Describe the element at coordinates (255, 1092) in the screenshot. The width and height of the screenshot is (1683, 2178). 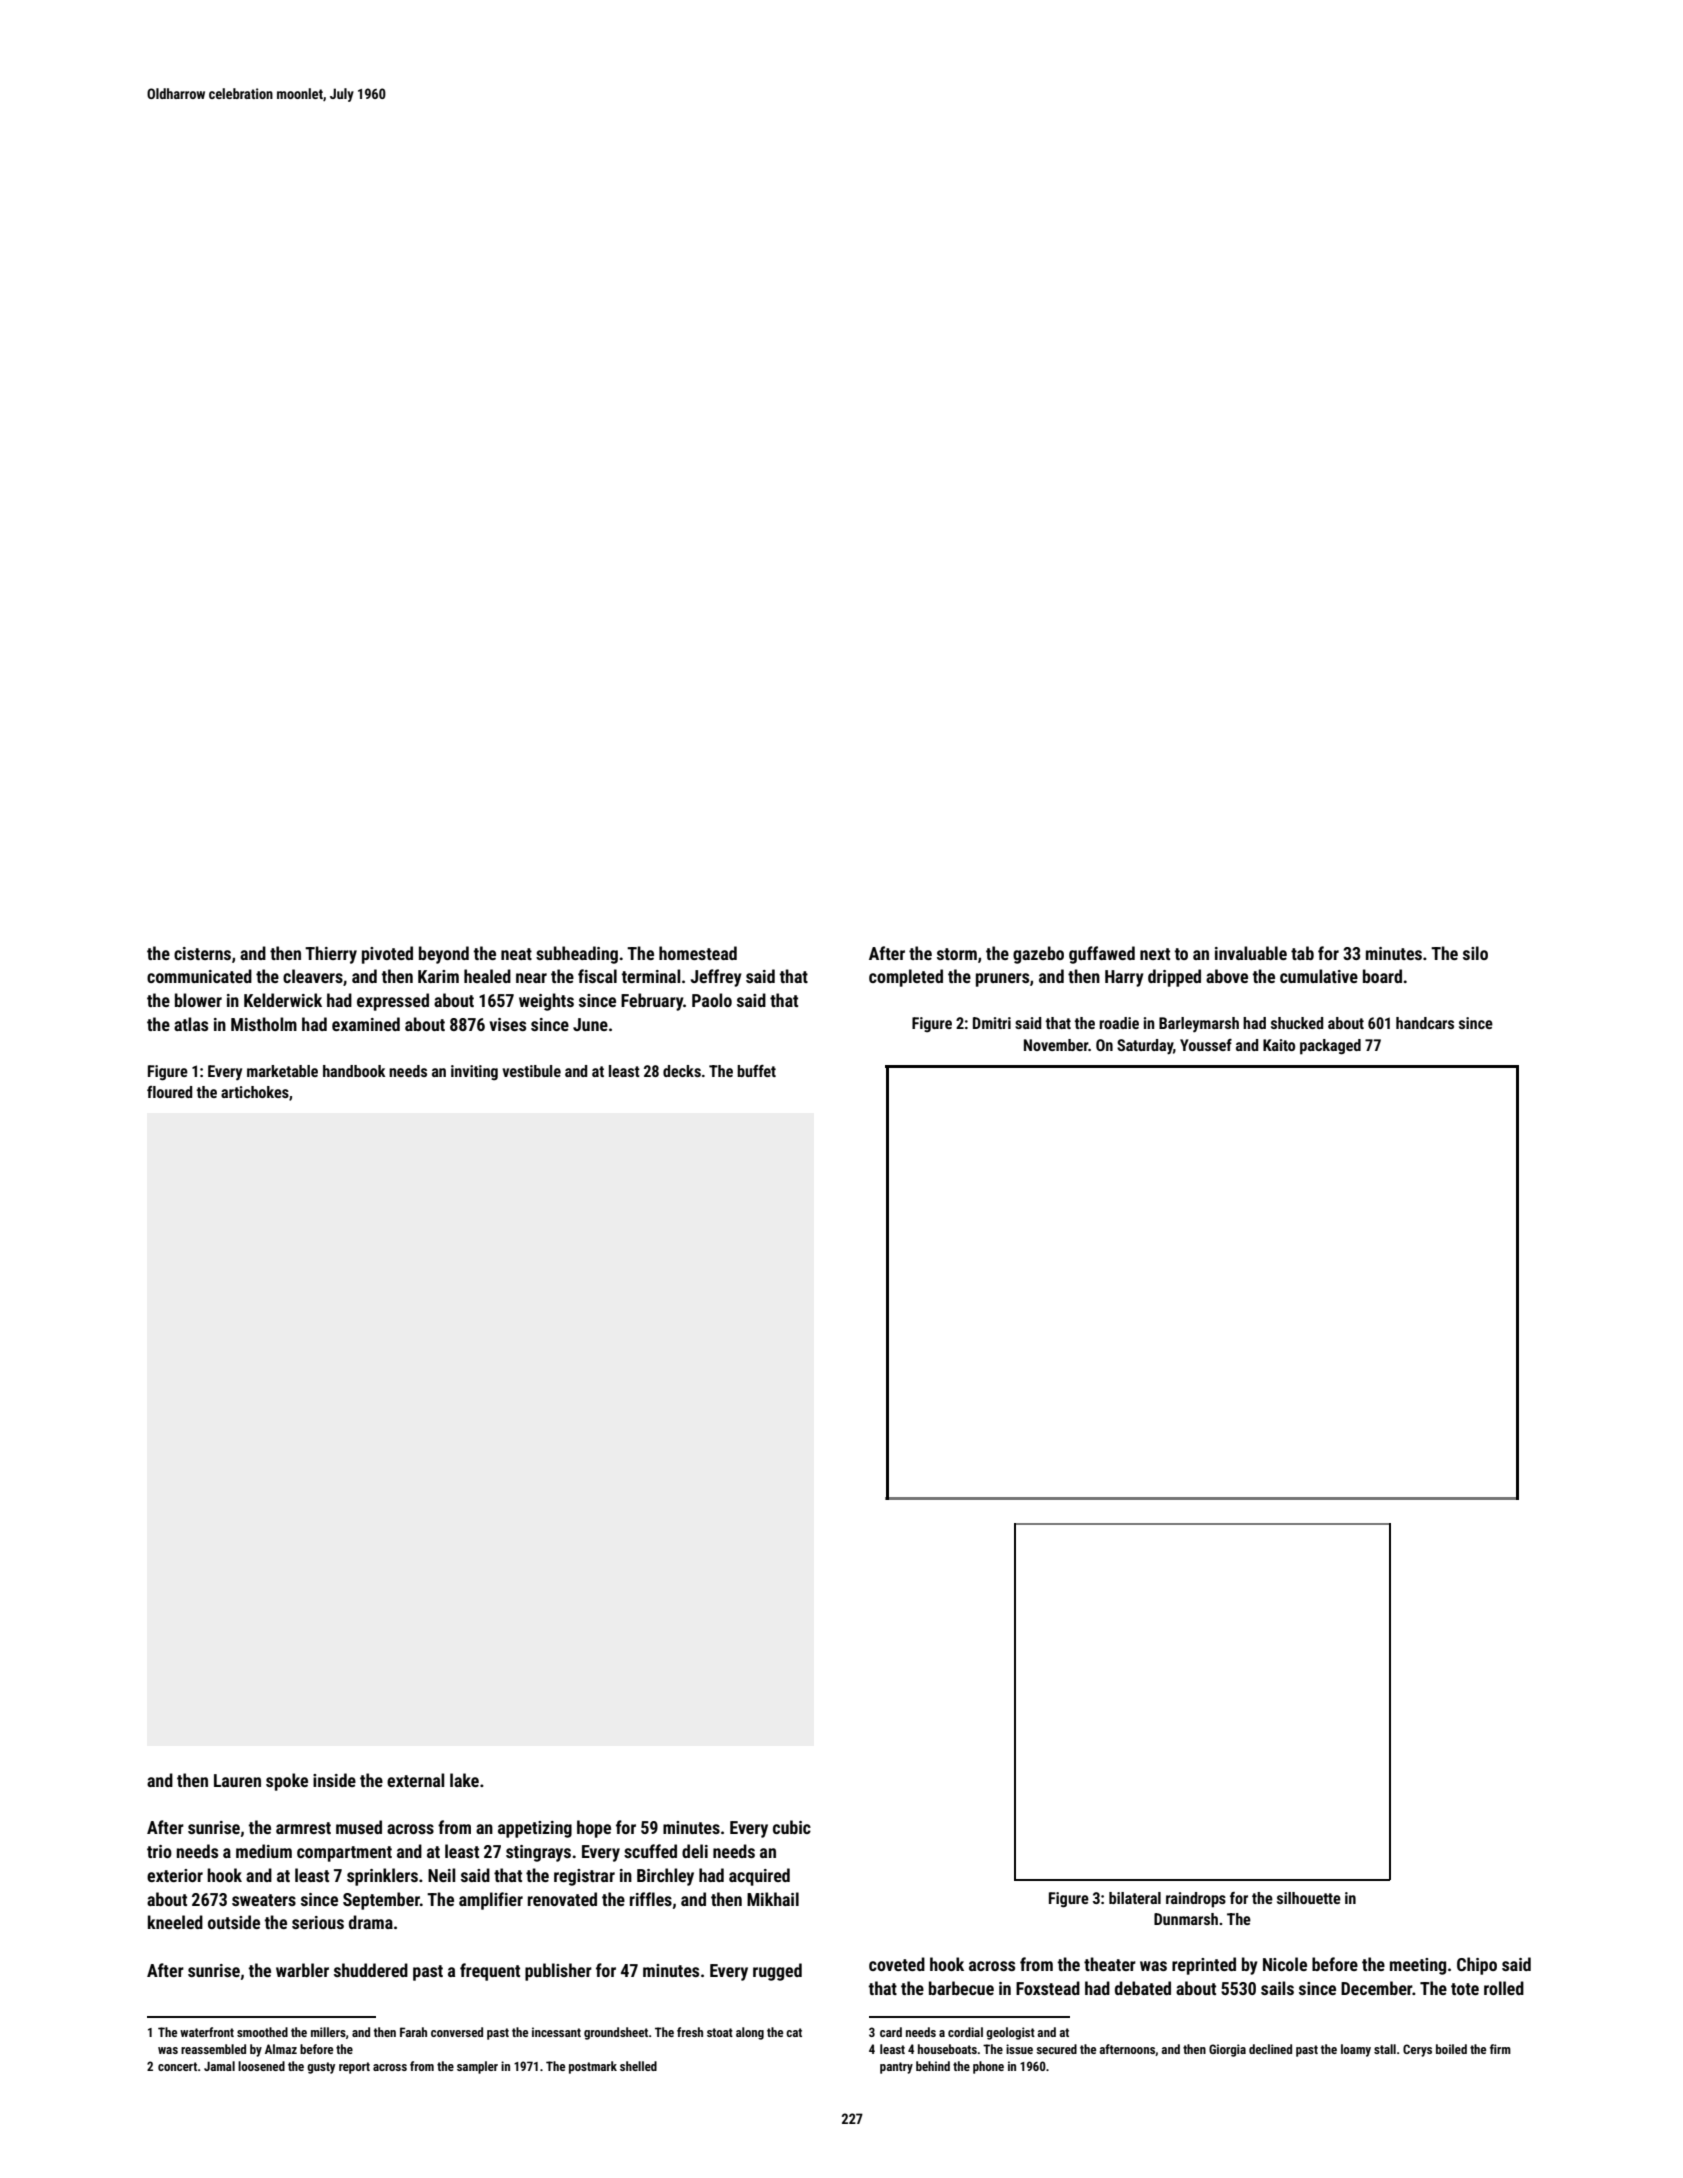
I see `artichokes` at that location.
